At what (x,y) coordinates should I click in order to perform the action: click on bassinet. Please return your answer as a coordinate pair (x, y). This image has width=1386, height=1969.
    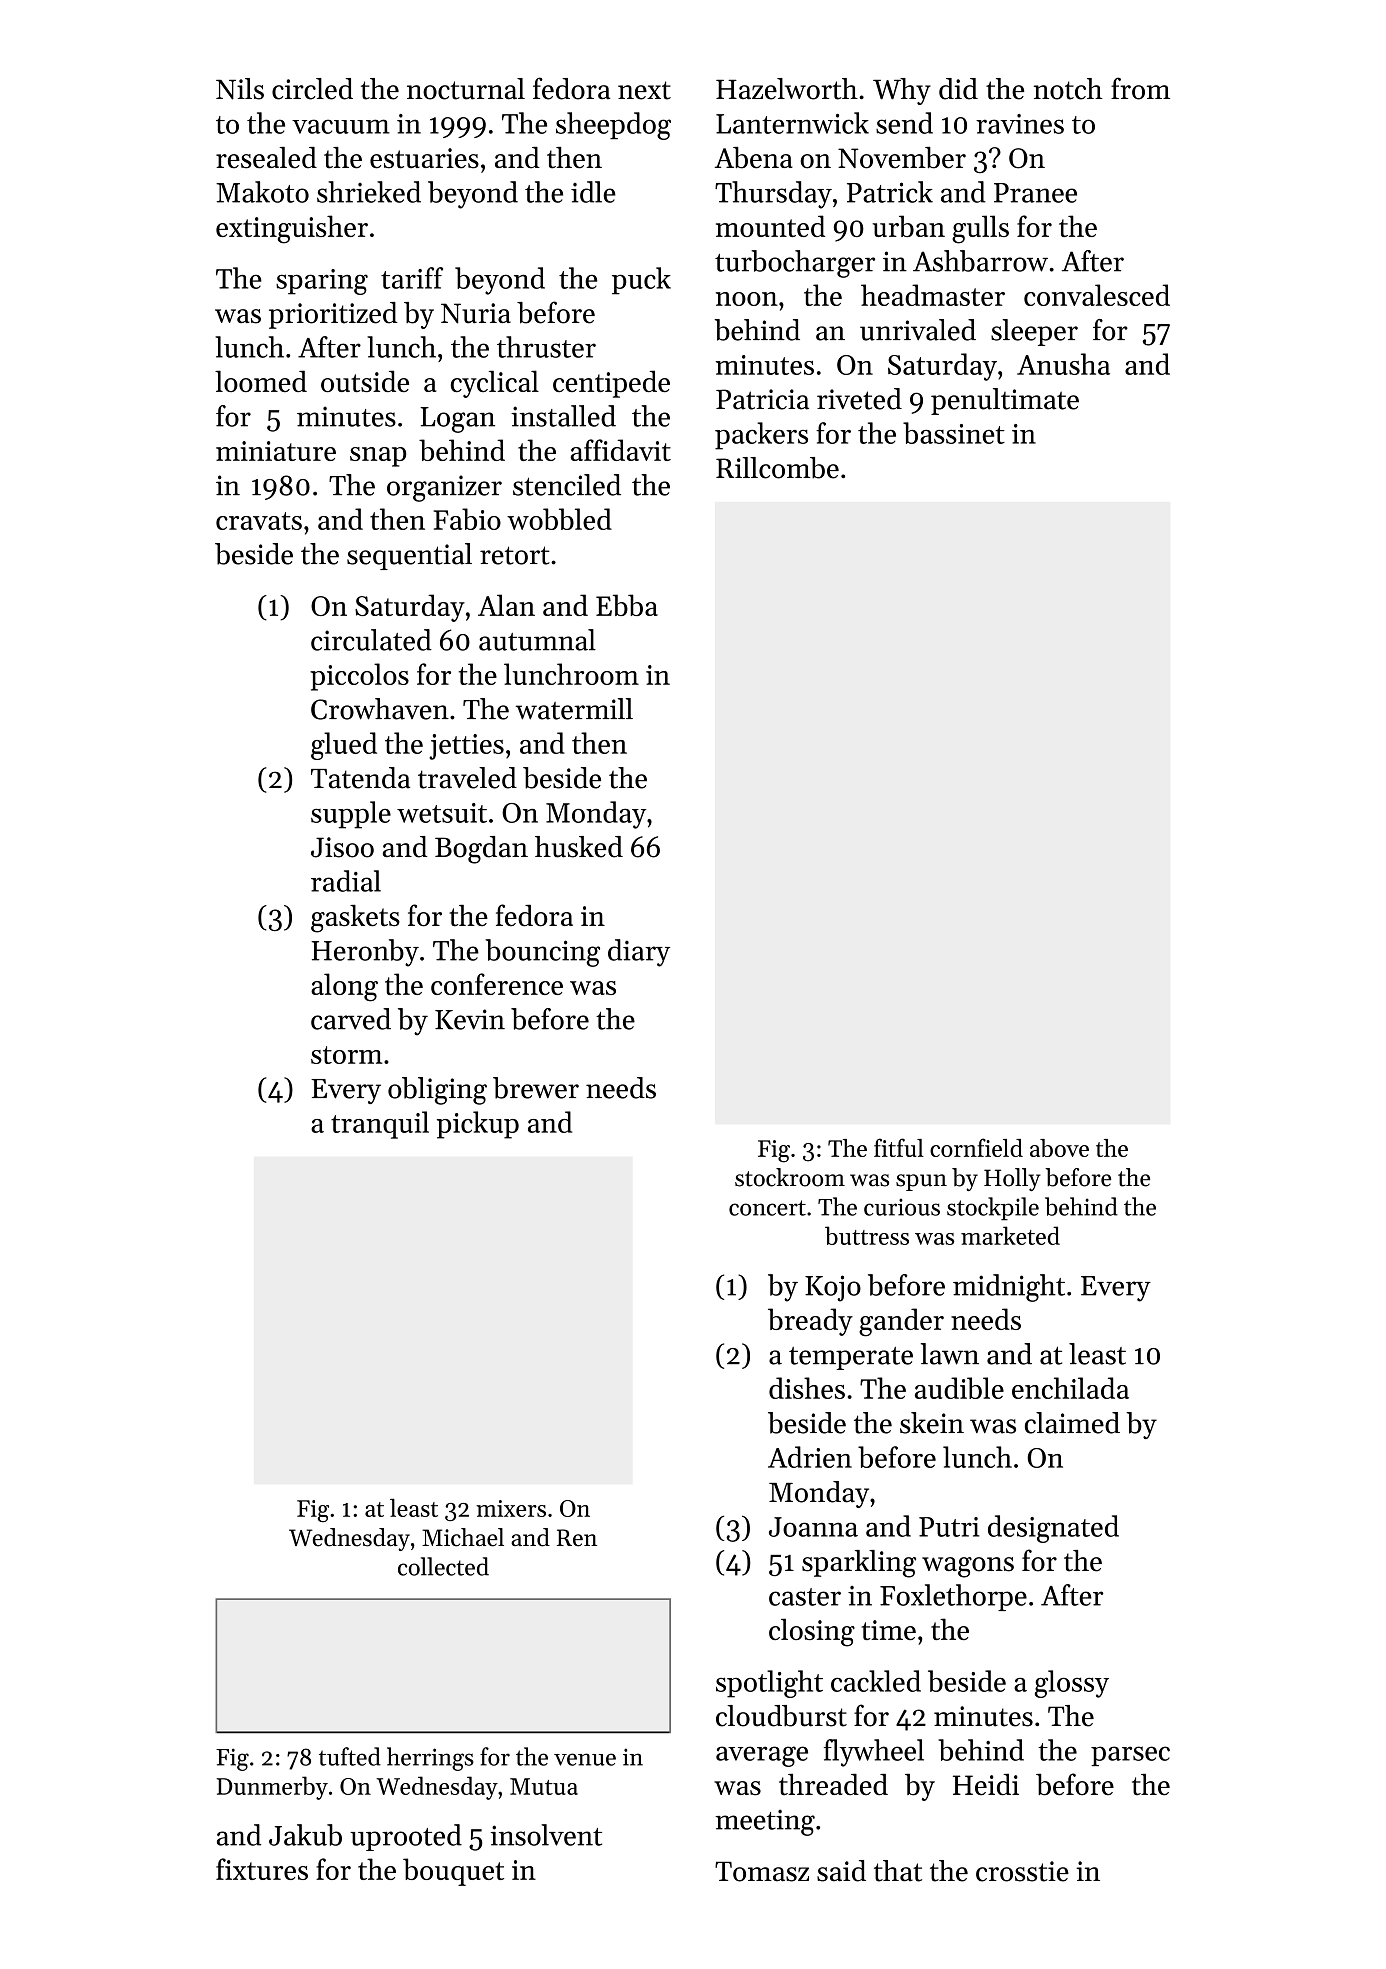
    Looking at the image, I should click on (954, 433).
